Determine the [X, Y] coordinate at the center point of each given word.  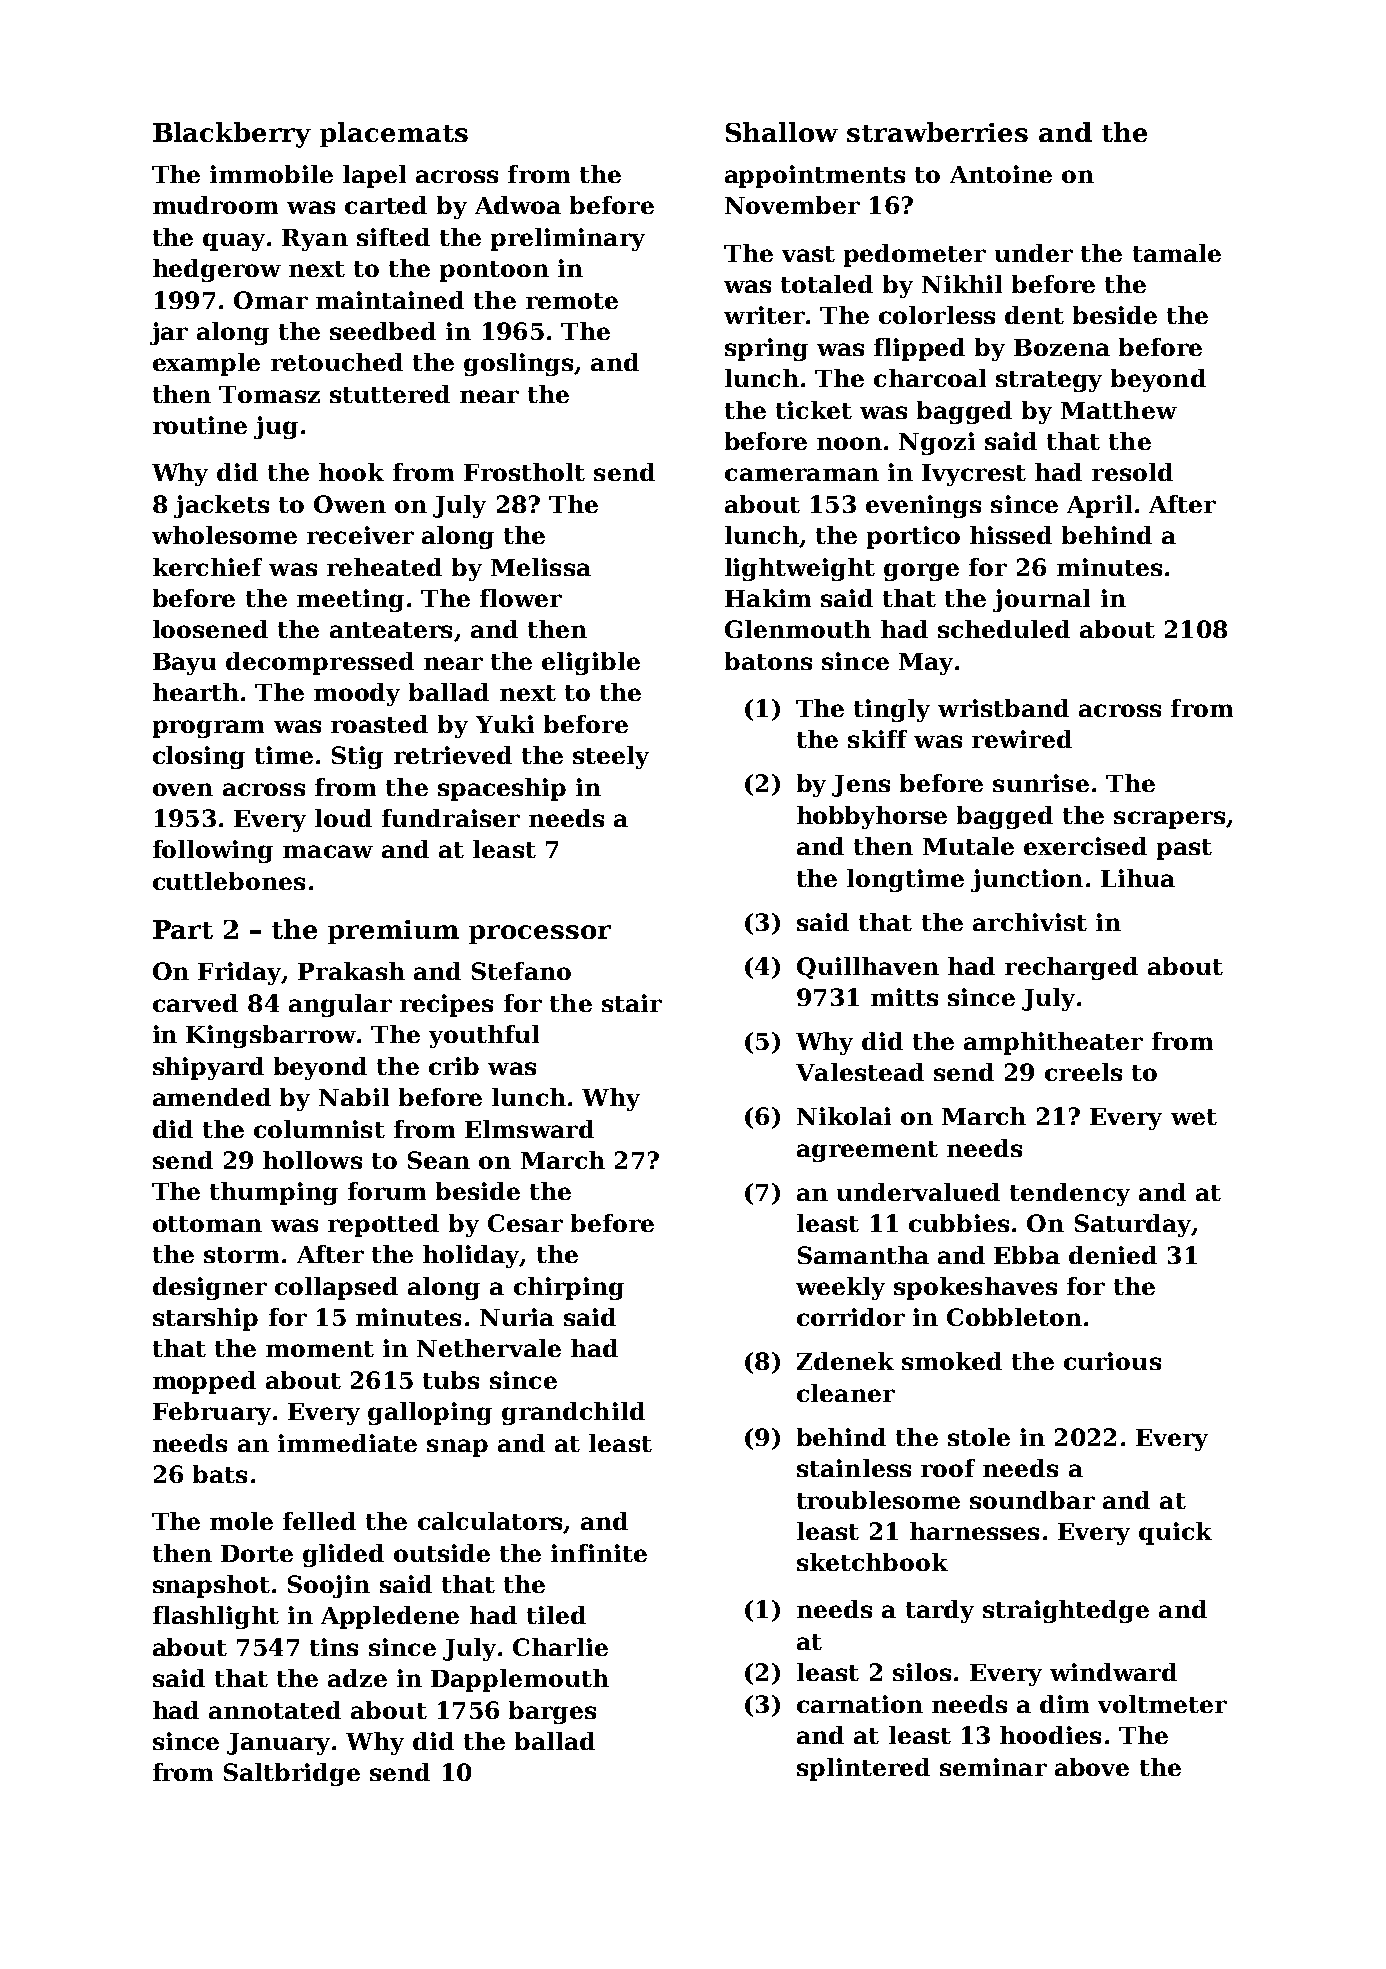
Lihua [1138, 878]
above [1092, 1767]
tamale [1177, 253]
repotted [383, 1225]
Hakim [768, 598]
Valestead [860, 1072]
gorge [921, 572]
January [278, 1744]
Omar [271, 300]
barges [552, 1712]
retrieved [453, 755]
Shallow [782, 132]
